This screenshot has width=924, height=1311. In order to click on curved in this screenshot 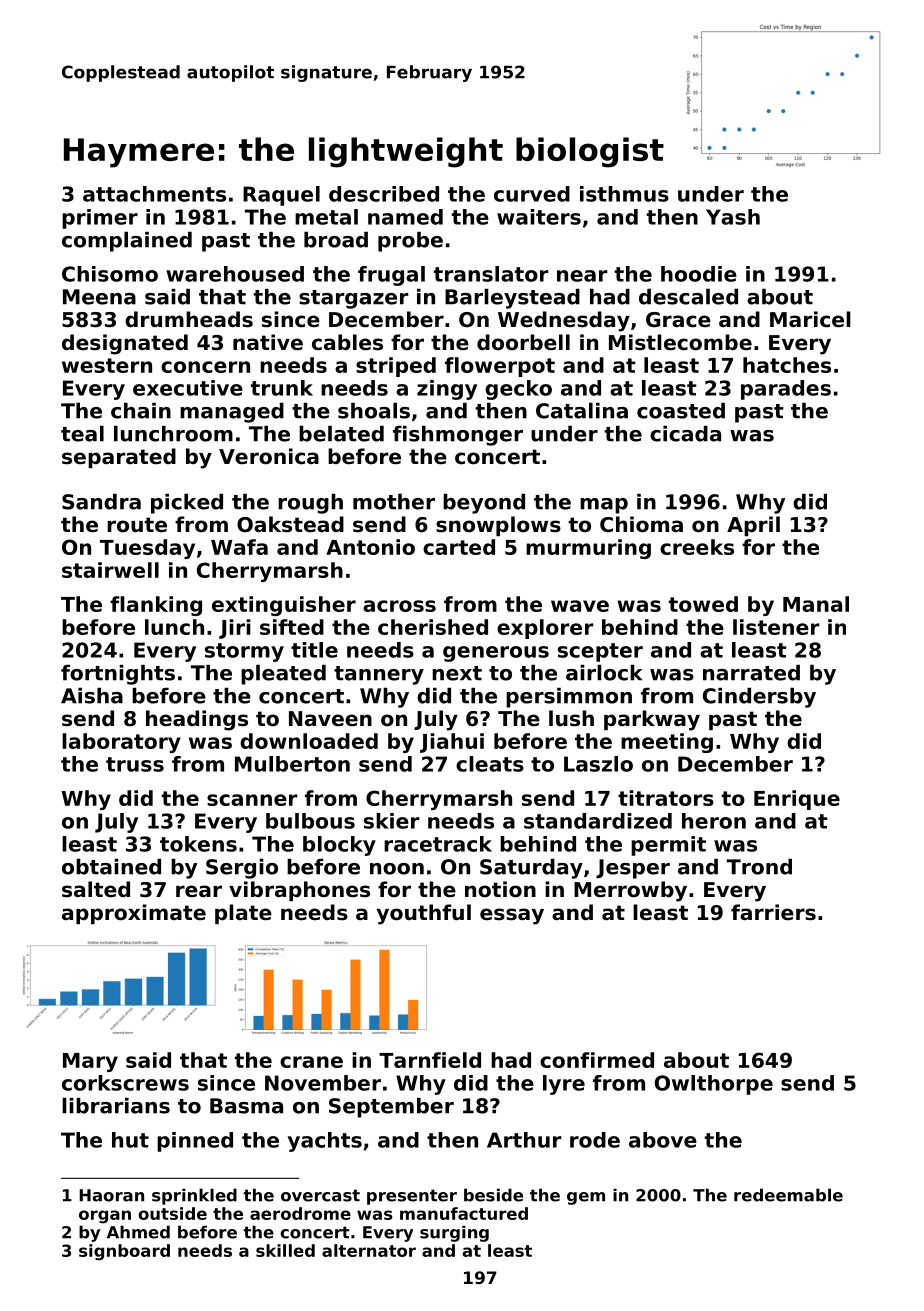, I will do `click(532, 194)`.
